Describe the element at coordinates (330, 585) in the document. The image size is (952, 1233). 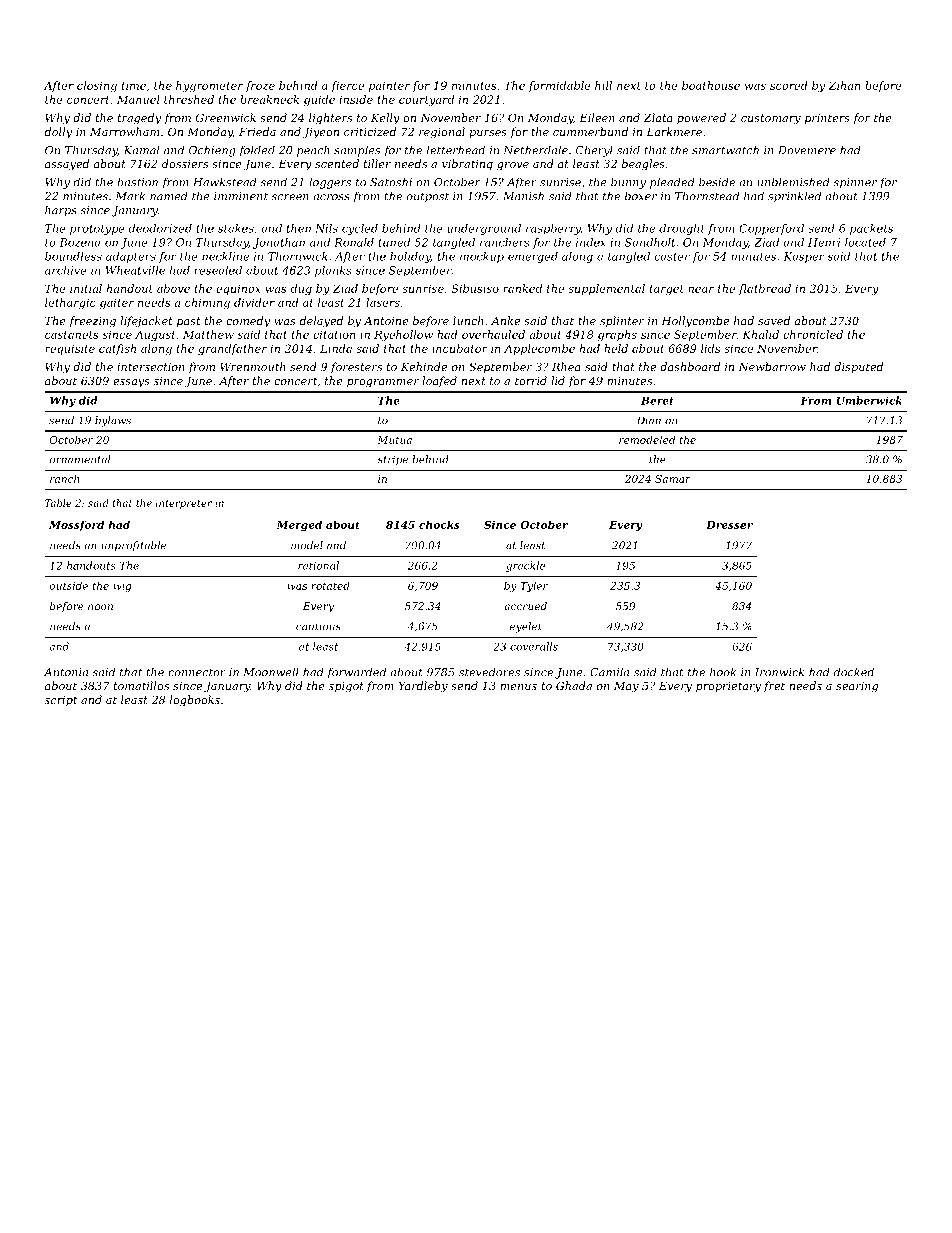
I see `rotated` at that location.
